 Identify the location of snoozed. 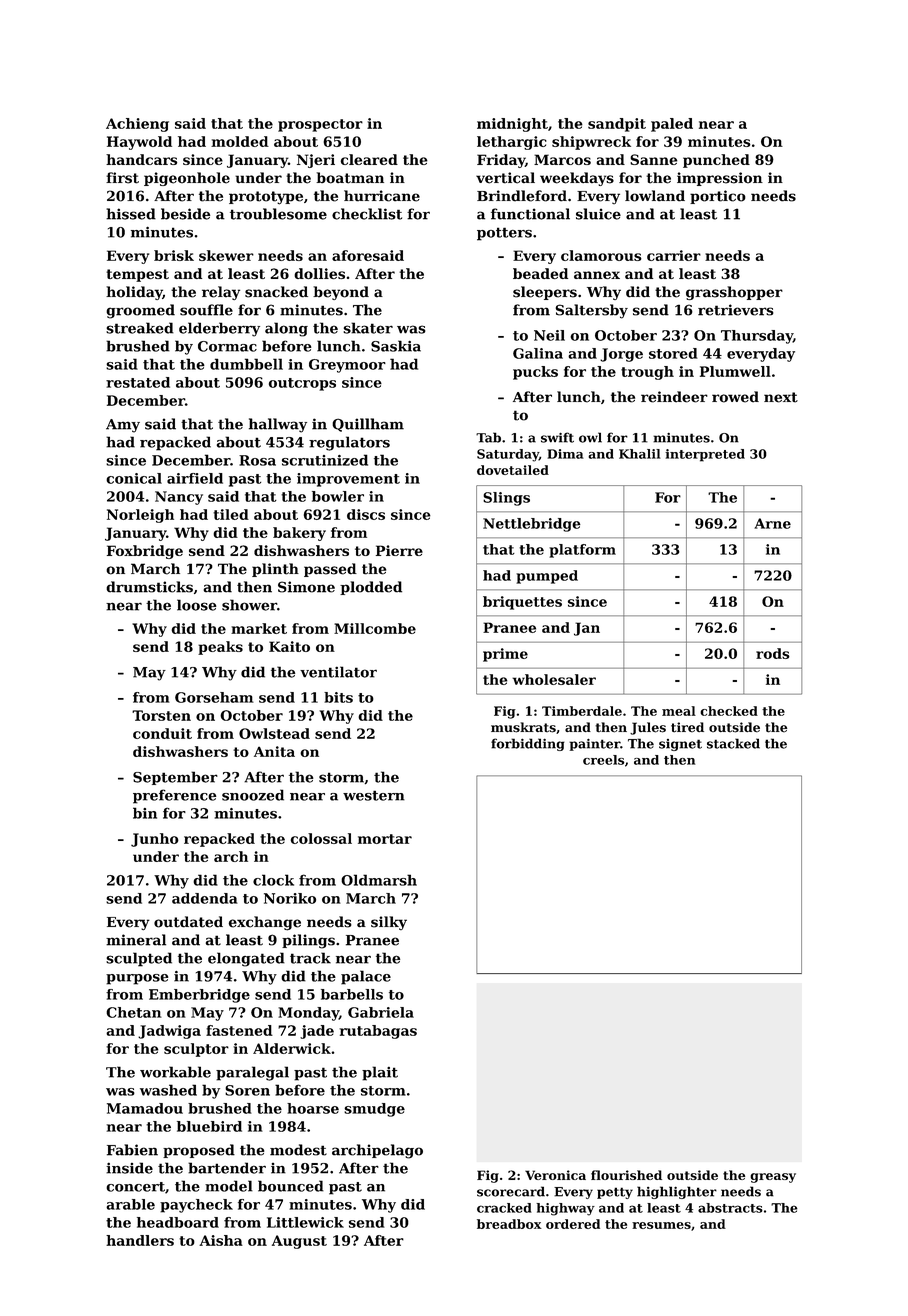
(253, 795).
